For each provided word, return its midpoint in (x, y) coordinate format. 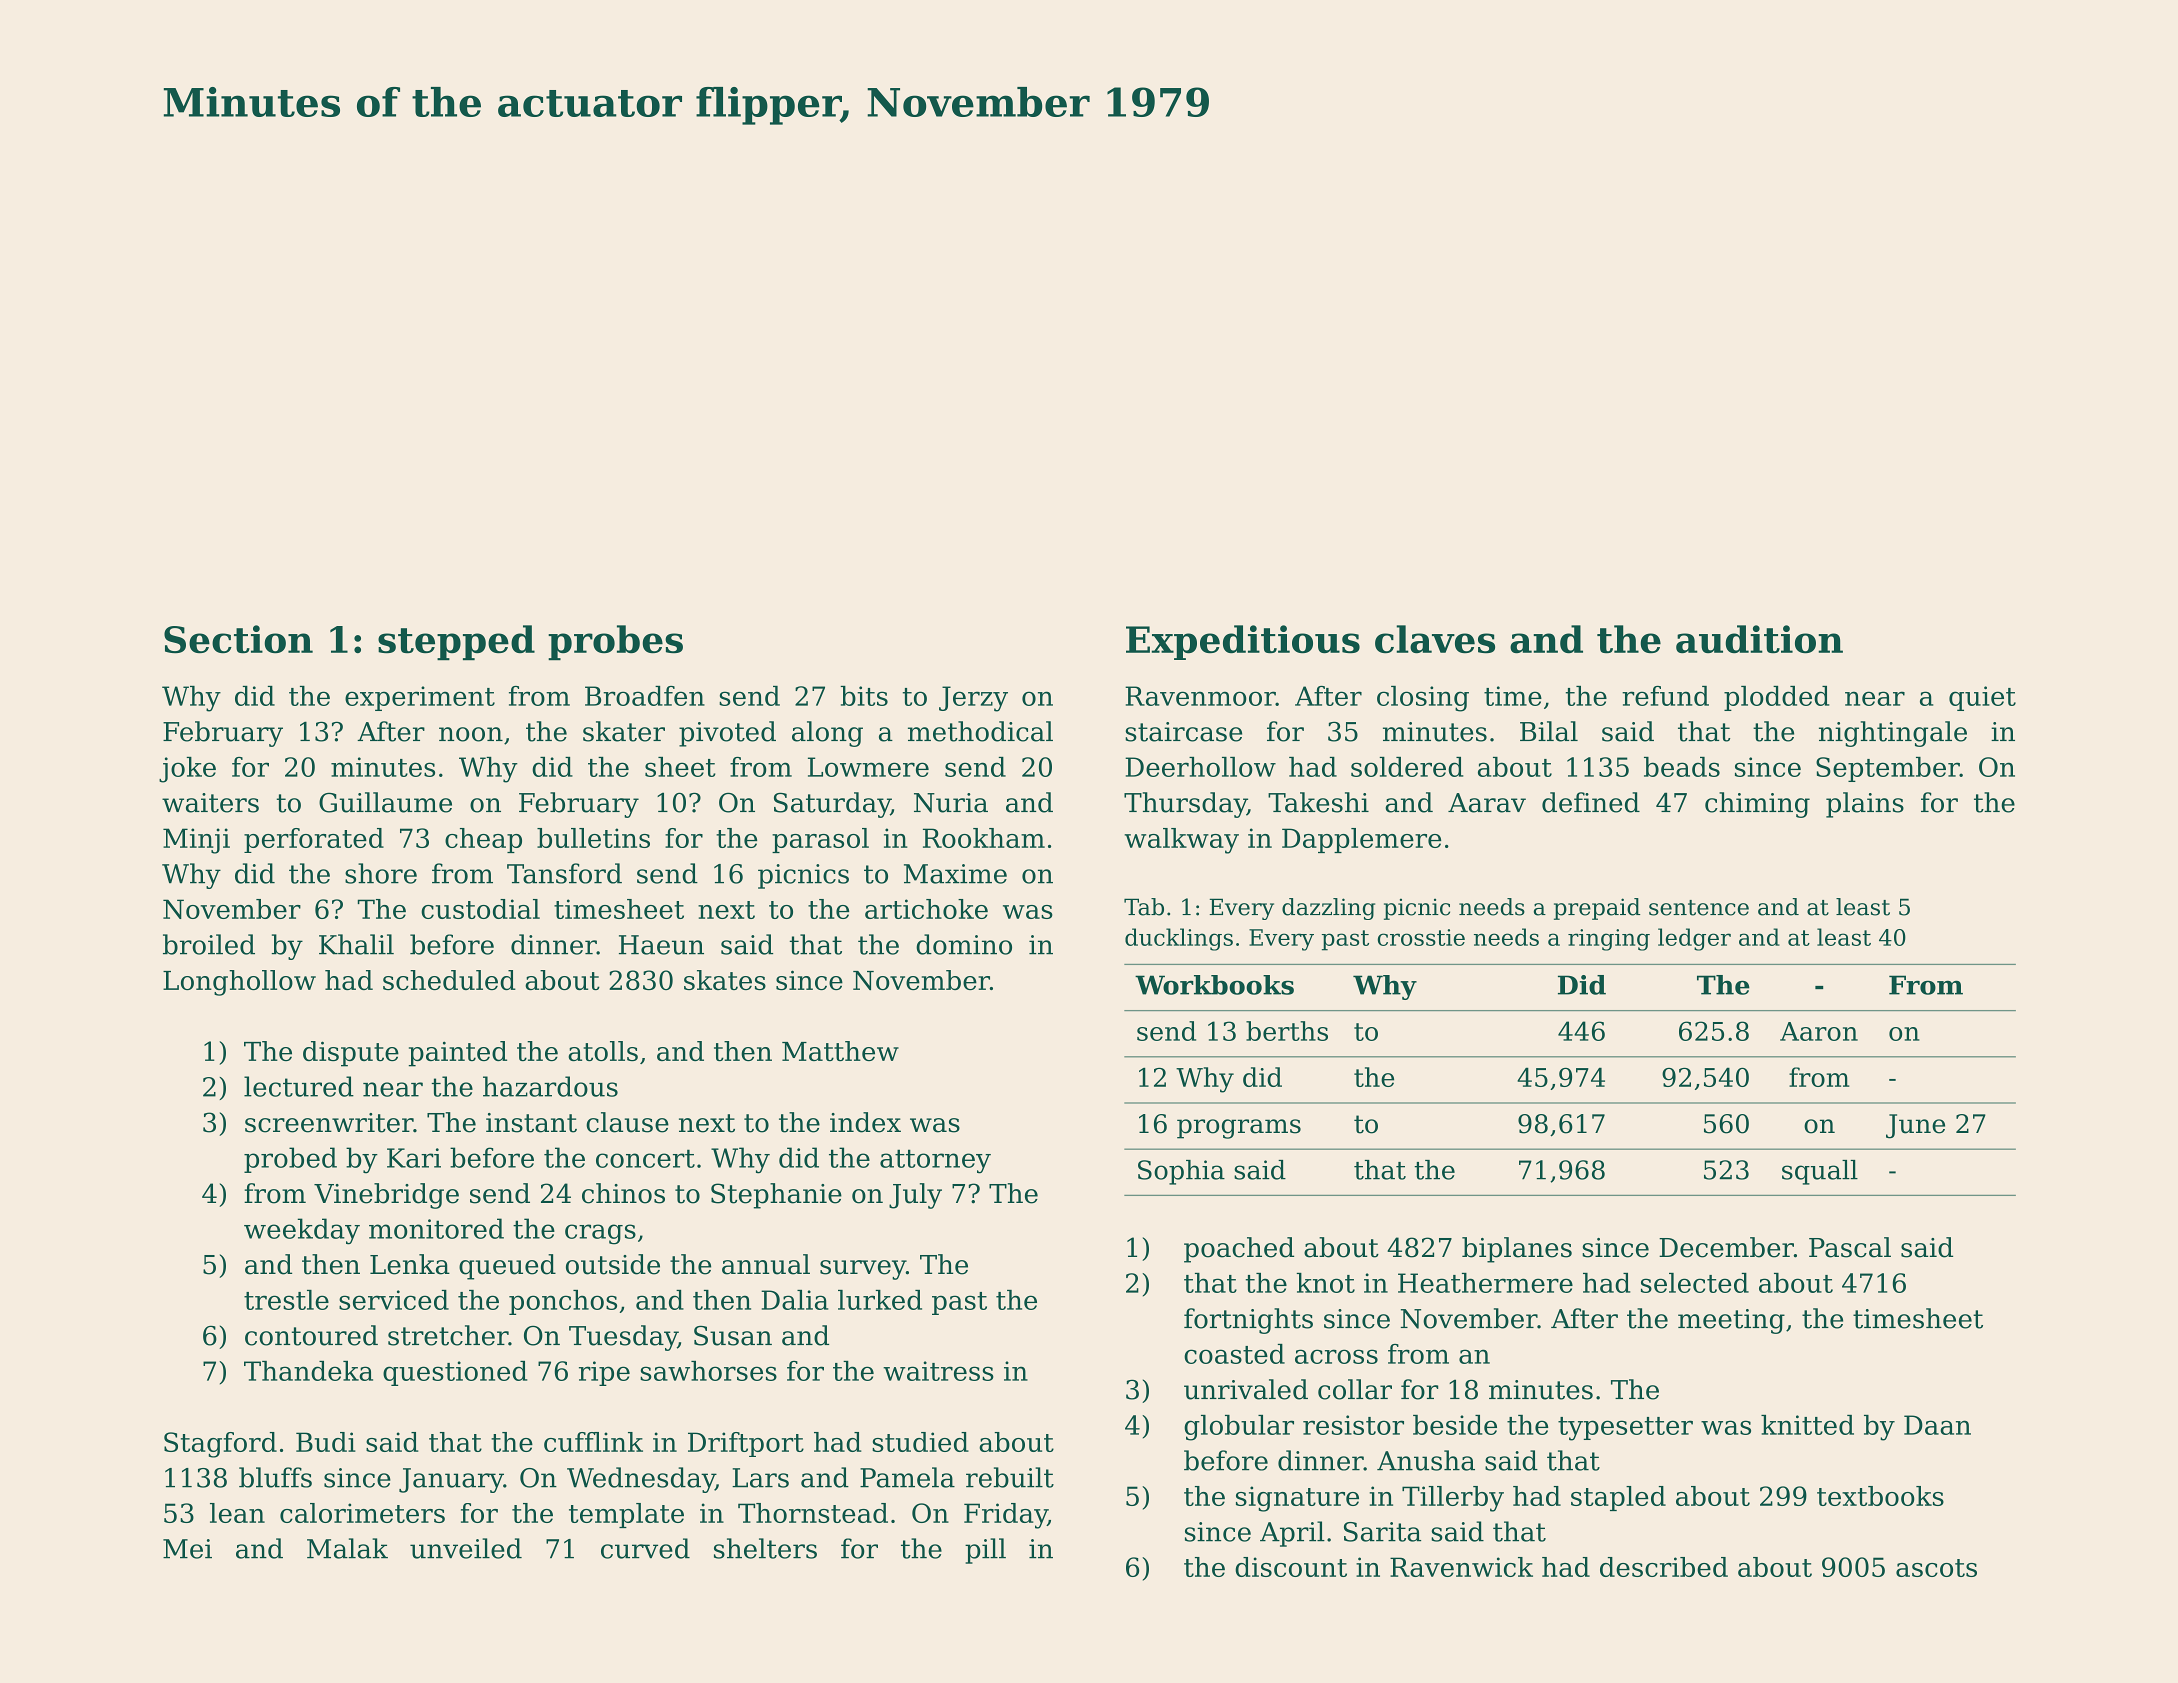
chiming (1757, 805)
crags (600, 1234)
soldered (1407, 767)
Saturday (832, 805)
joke (187, 770)
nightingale (1893, 734)
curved (645, 1548)
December (1726, 1247)
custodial (480, 909)
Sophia (1181, 1172)
